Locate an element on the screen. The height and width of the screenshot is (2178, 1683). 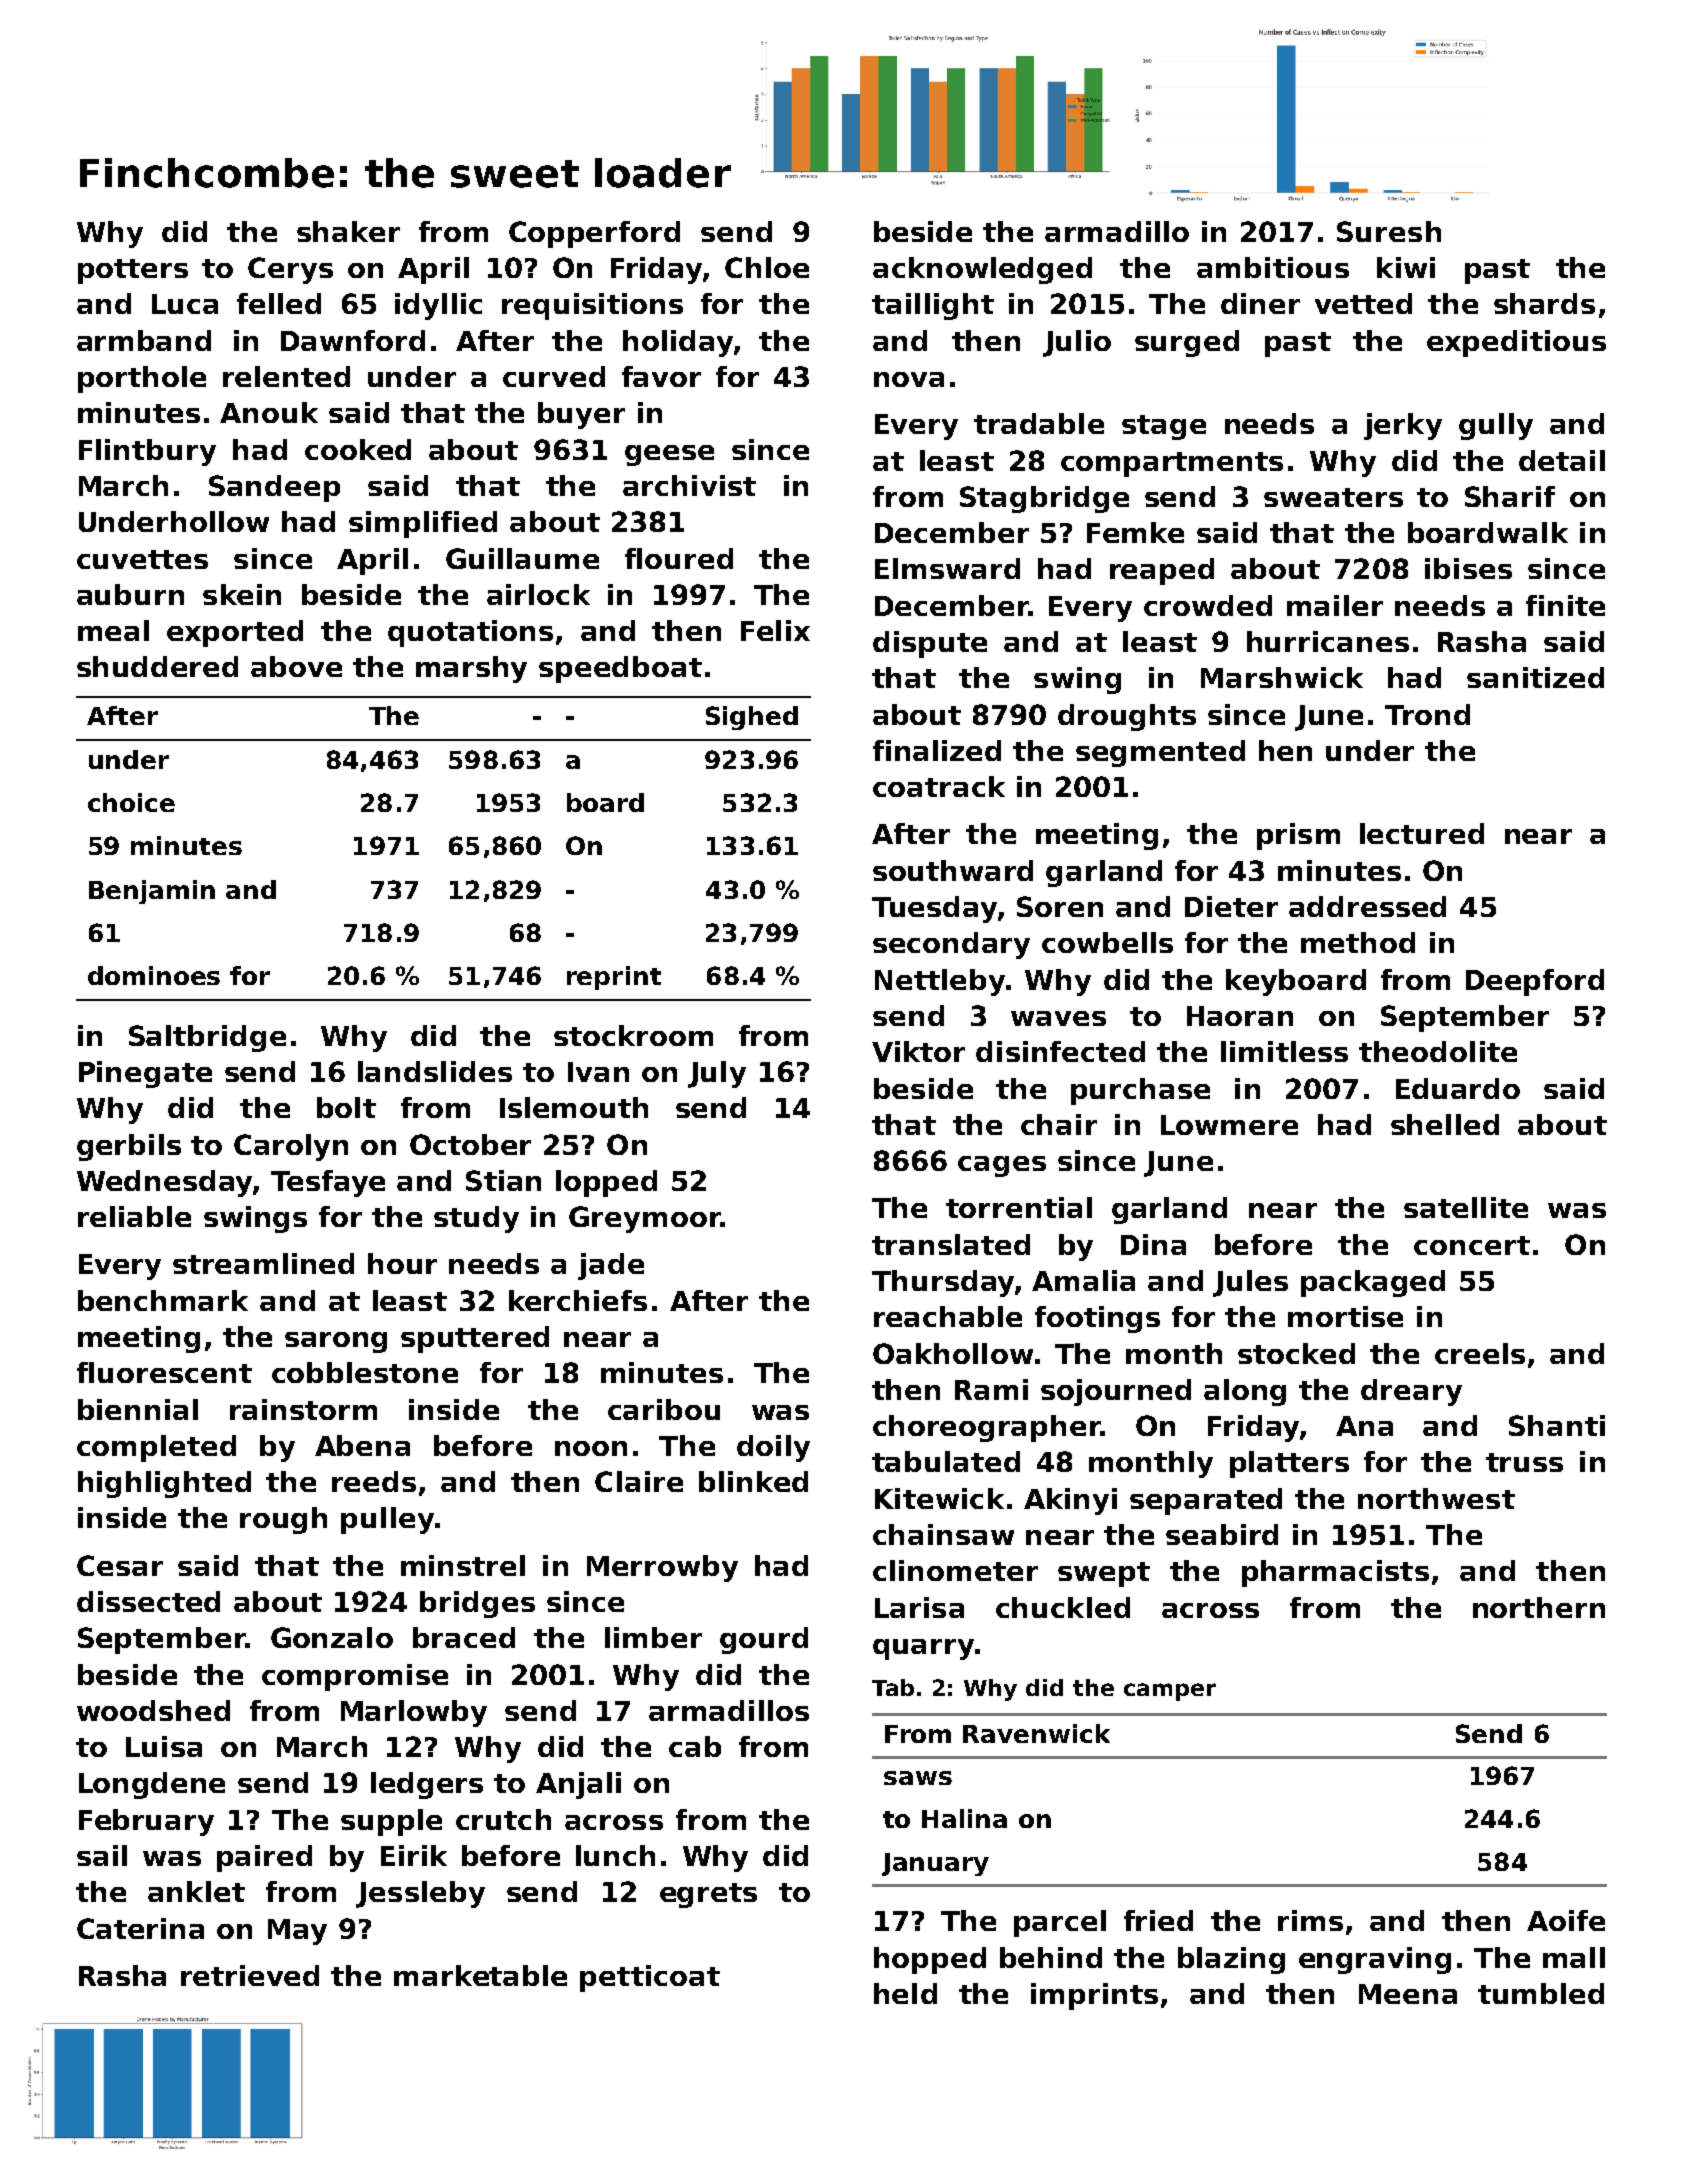
shaker is located at coordinates (348, 231).
